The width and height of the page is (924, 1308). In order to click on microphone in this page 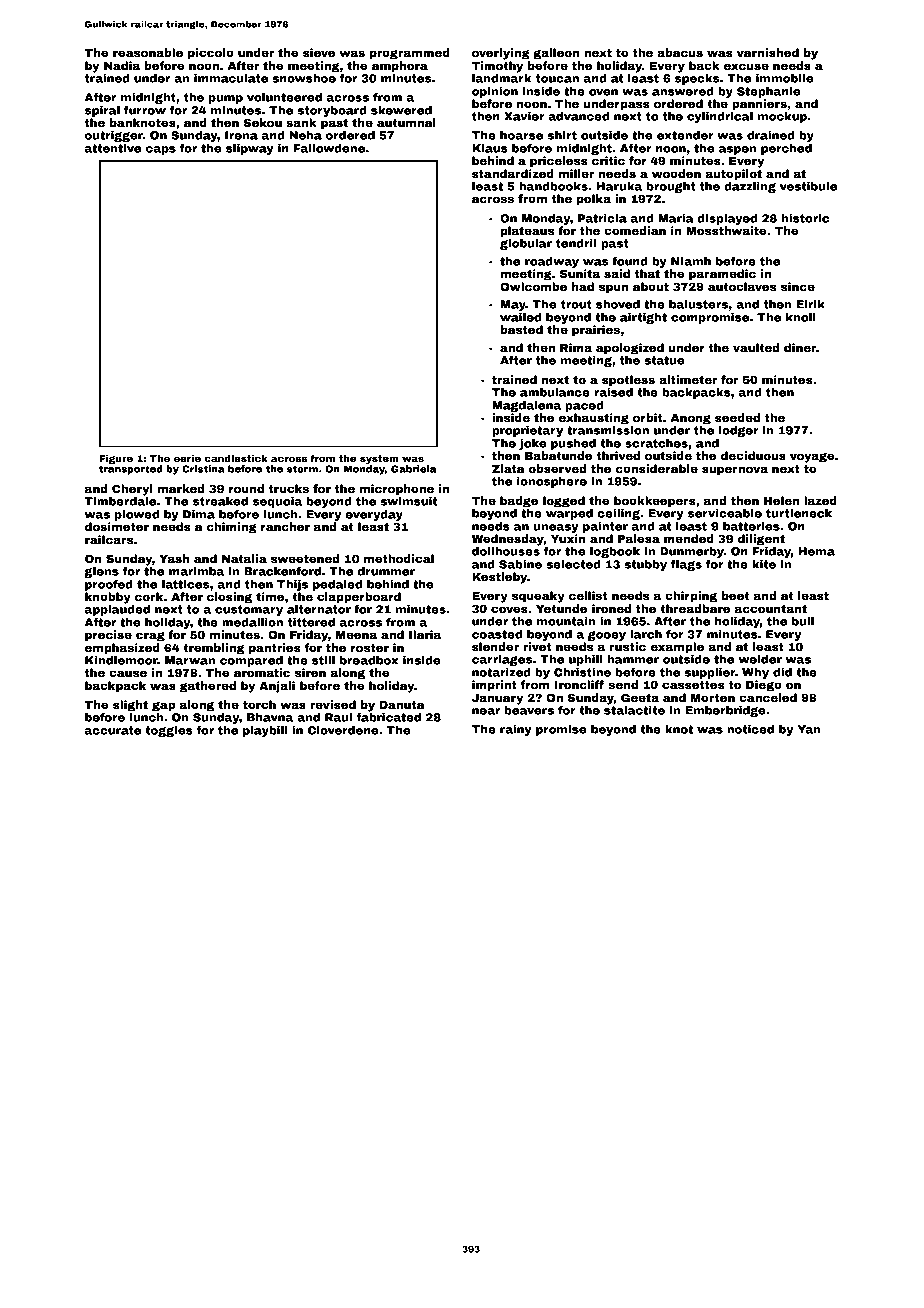, I will do `click(397, 490)`.
